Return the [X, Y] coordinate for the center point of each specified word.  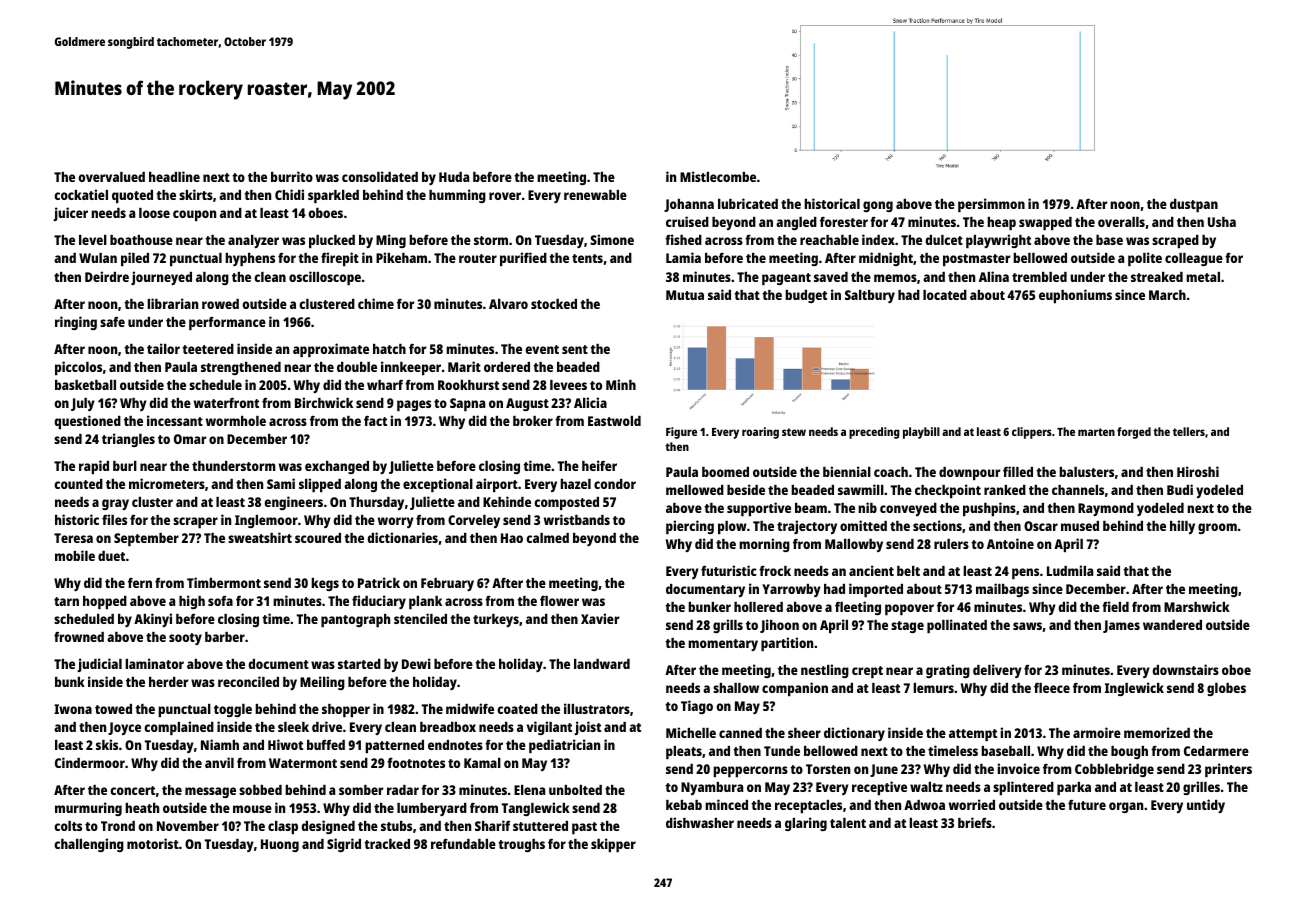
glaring [806, 824]
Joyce [124, 728]
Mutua [685, 295]
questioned [87, 422]
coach [891, 472]
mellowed [695, 490]
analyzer [253, 241]
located [945, 295]
